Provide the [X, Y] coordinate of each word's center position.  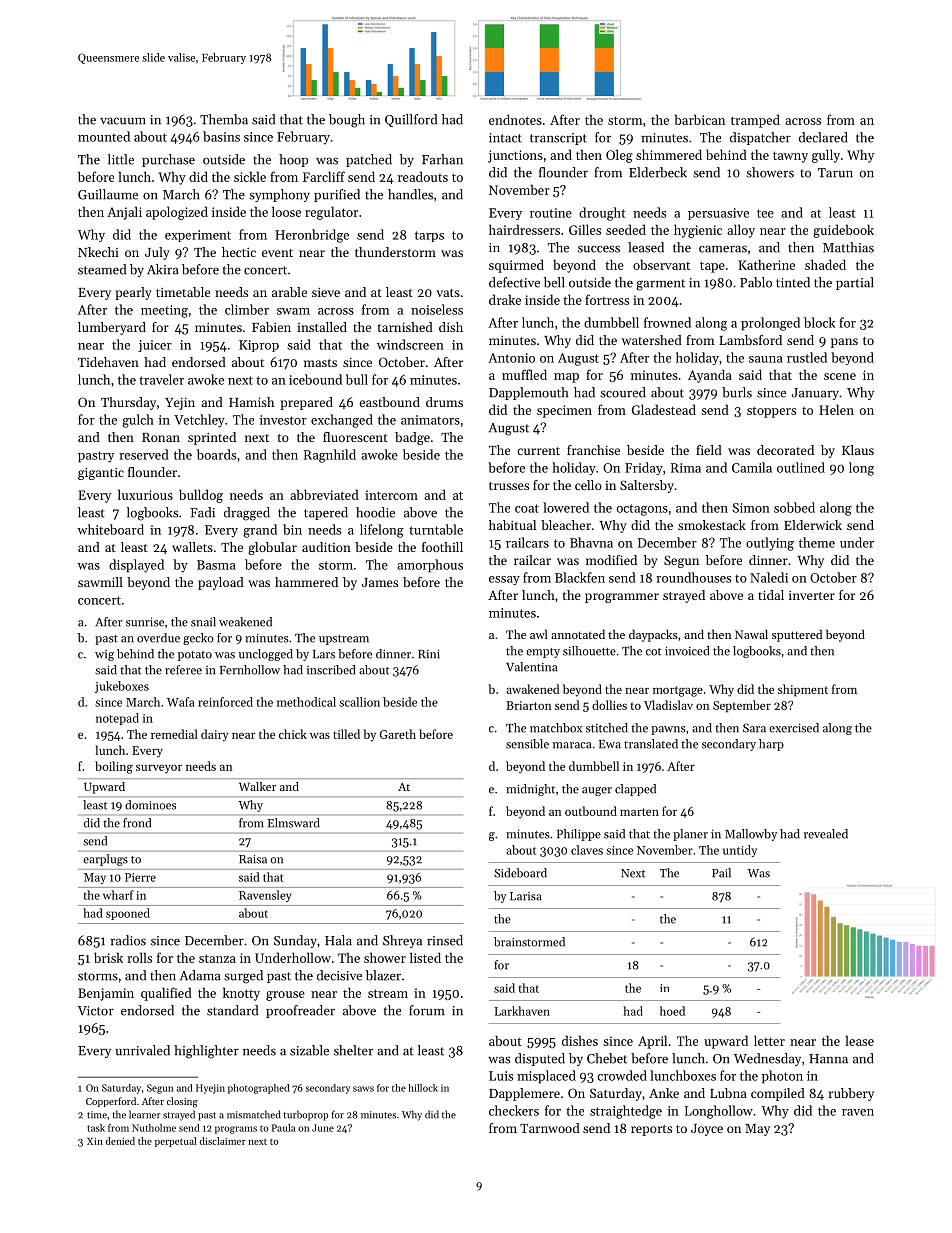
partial [855, 283]
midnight [530, 790]
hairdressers [524, 229]
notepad [117, 719]
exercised [794, 728]
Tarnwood [550, 1128]
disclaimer [223, 1141]
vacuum [123, 121]
